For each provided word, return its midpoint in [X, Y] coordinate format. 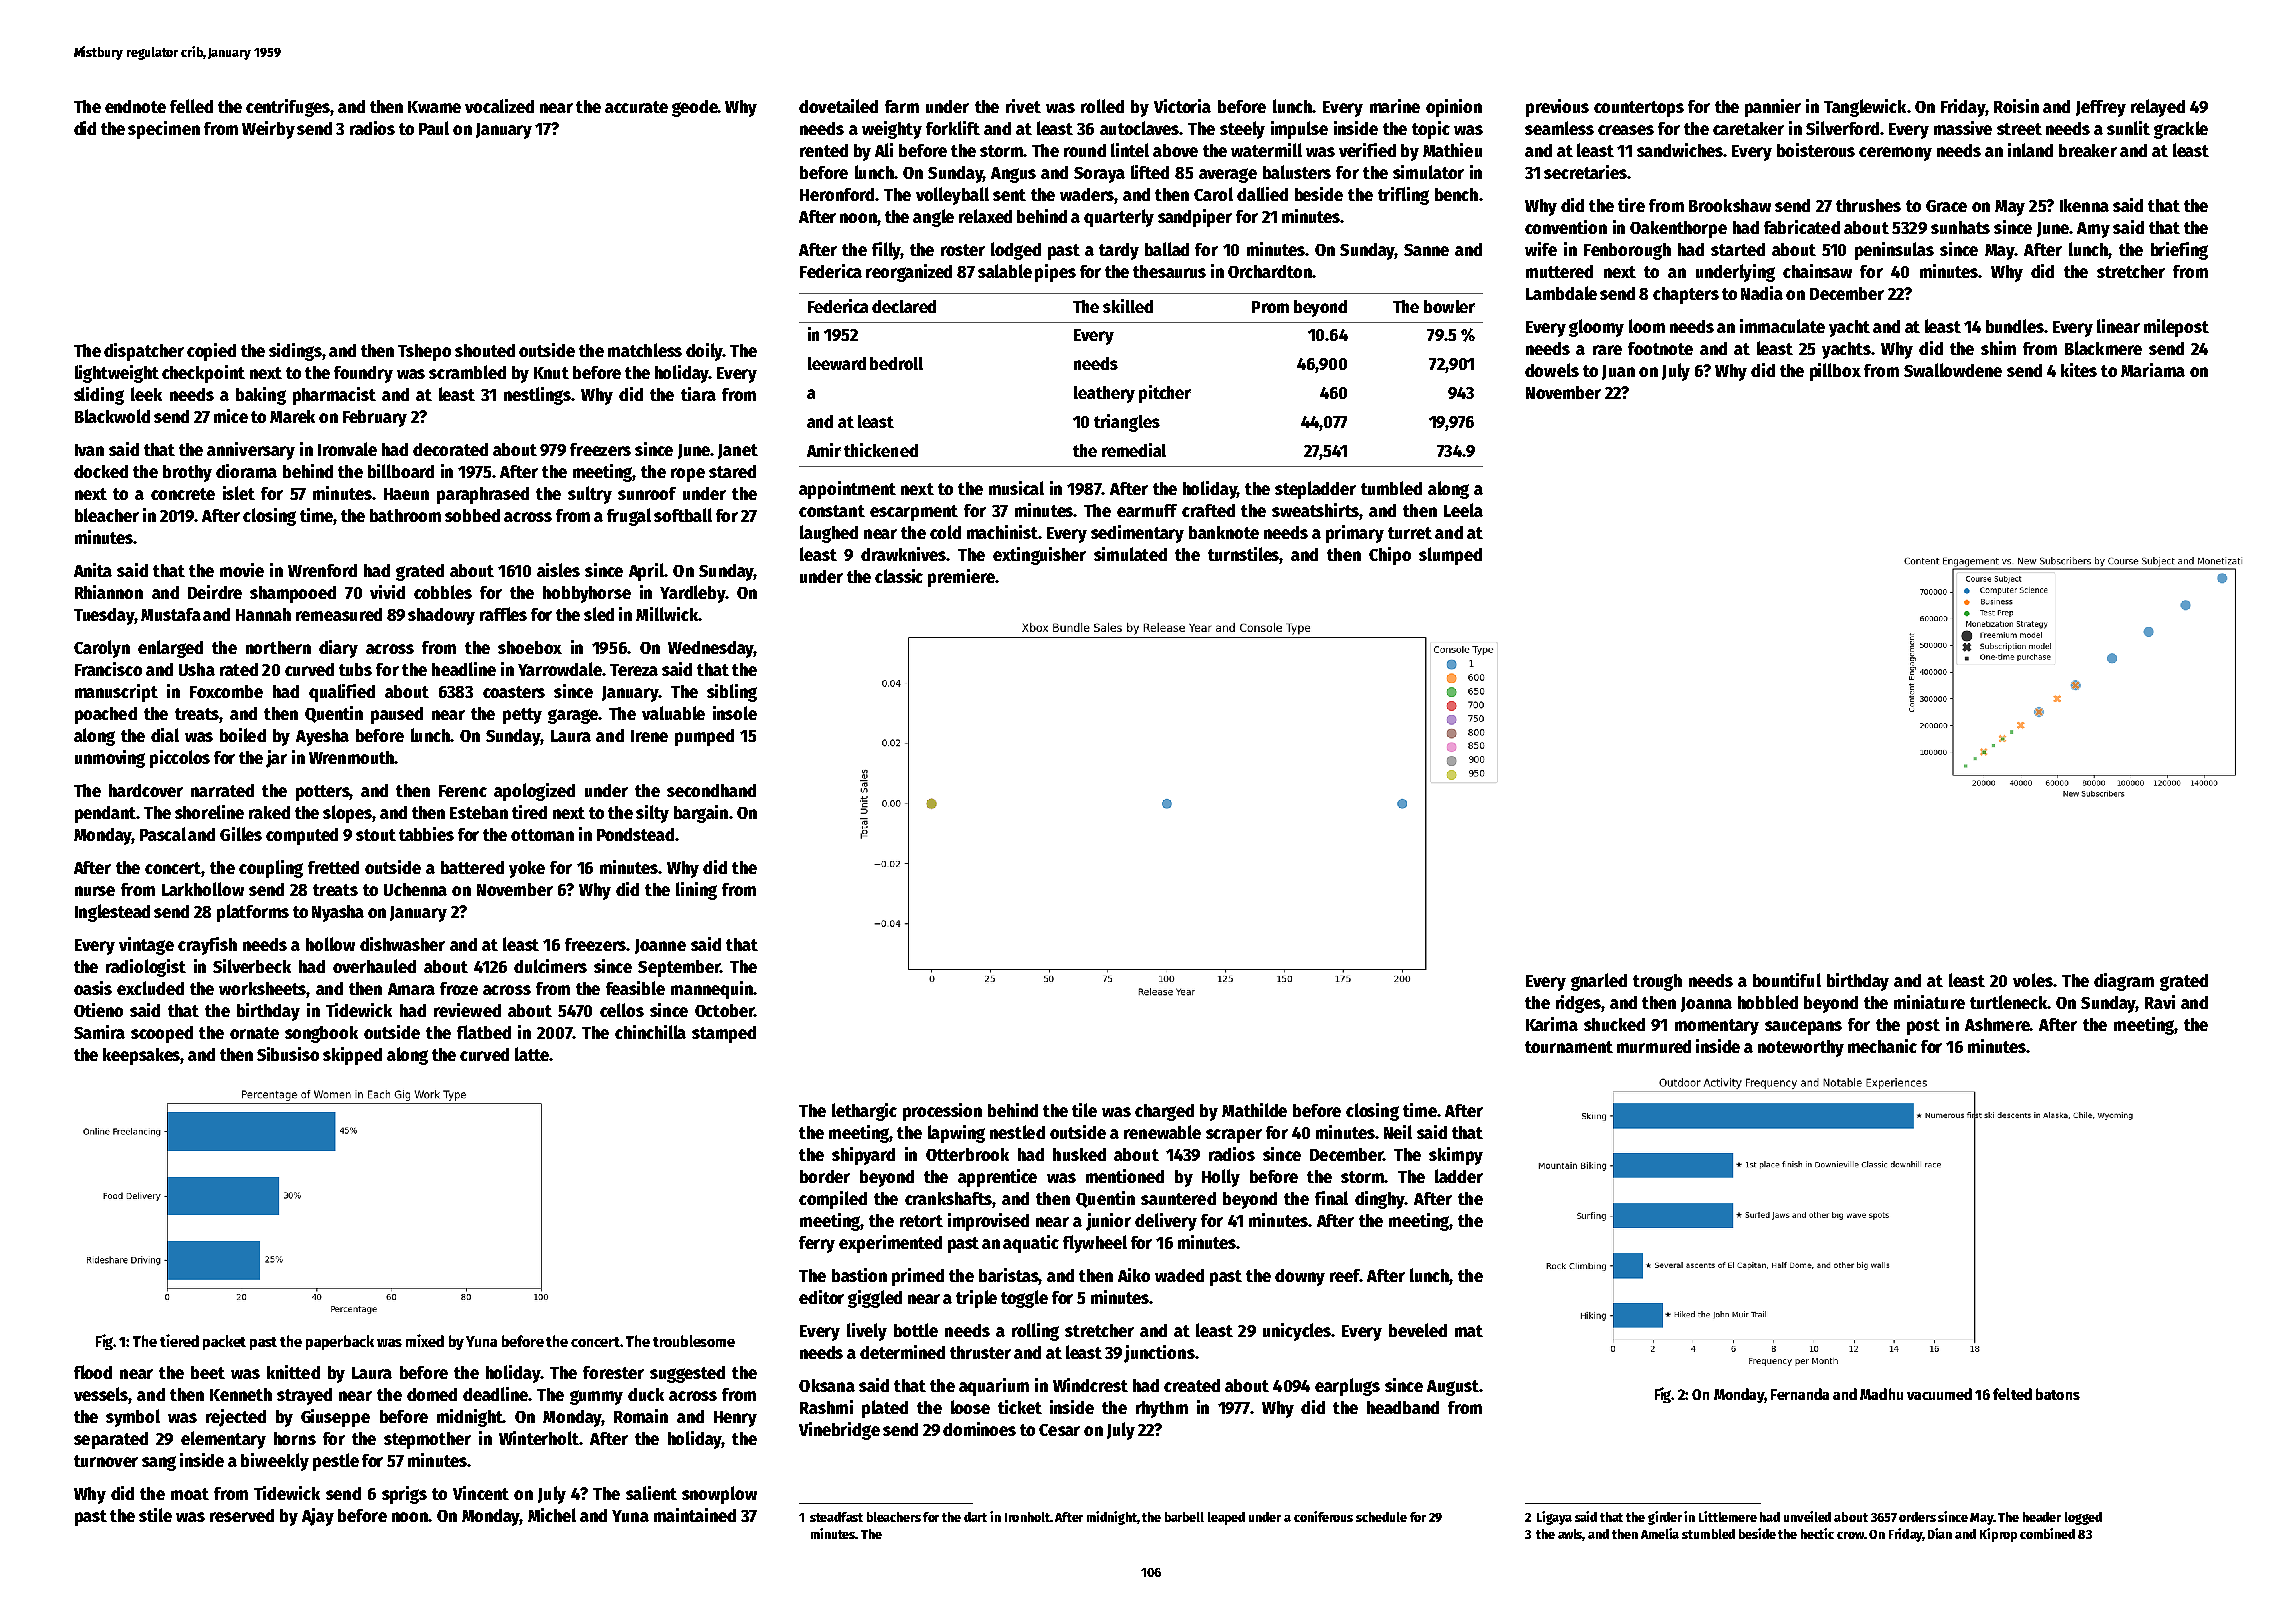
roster [963, 250]
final [1331, 1198]
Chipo [1390, 556]
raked [269, 812]
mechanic [1882, 1046]
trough [1657, 982]
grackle [2181, 130]
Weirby [268, 130]
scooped [162, 1034]
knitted [293, 1372]
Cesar [1059, 1430]
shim [1998, 348]
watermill [1266, 150]
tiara [698, 394]
